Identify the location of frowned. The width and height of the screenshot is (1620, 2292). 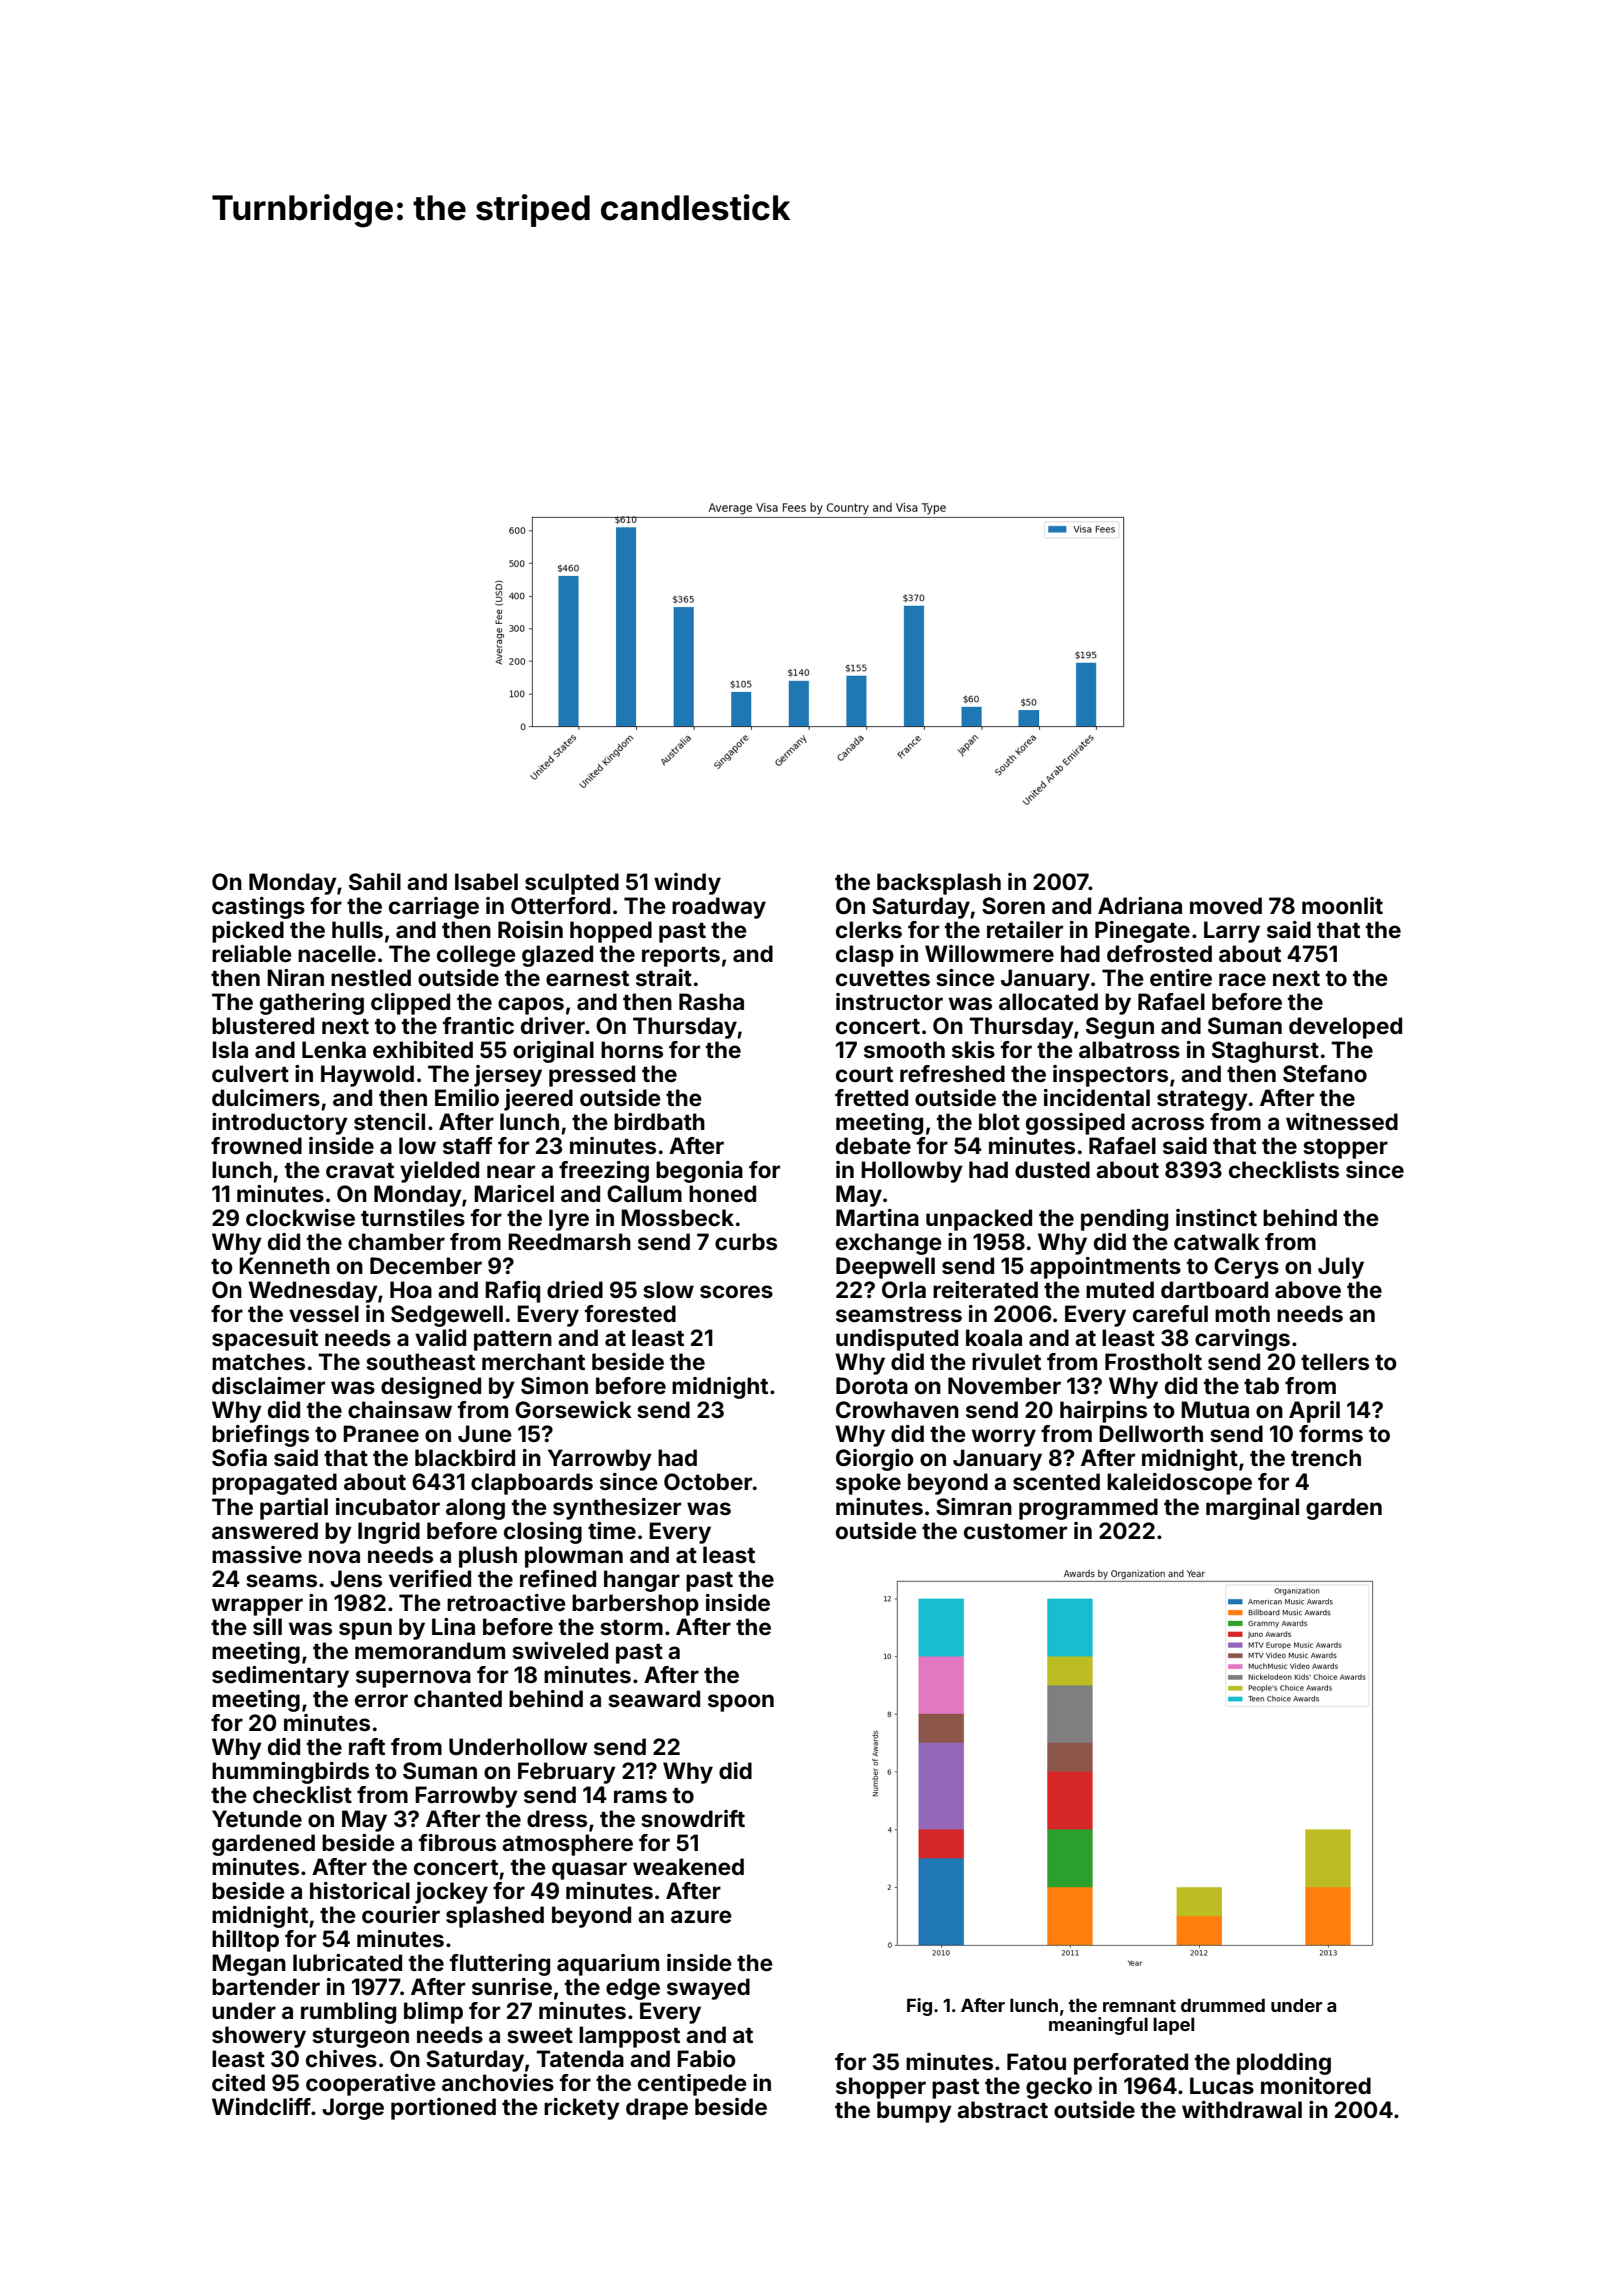
(256, 1145).
